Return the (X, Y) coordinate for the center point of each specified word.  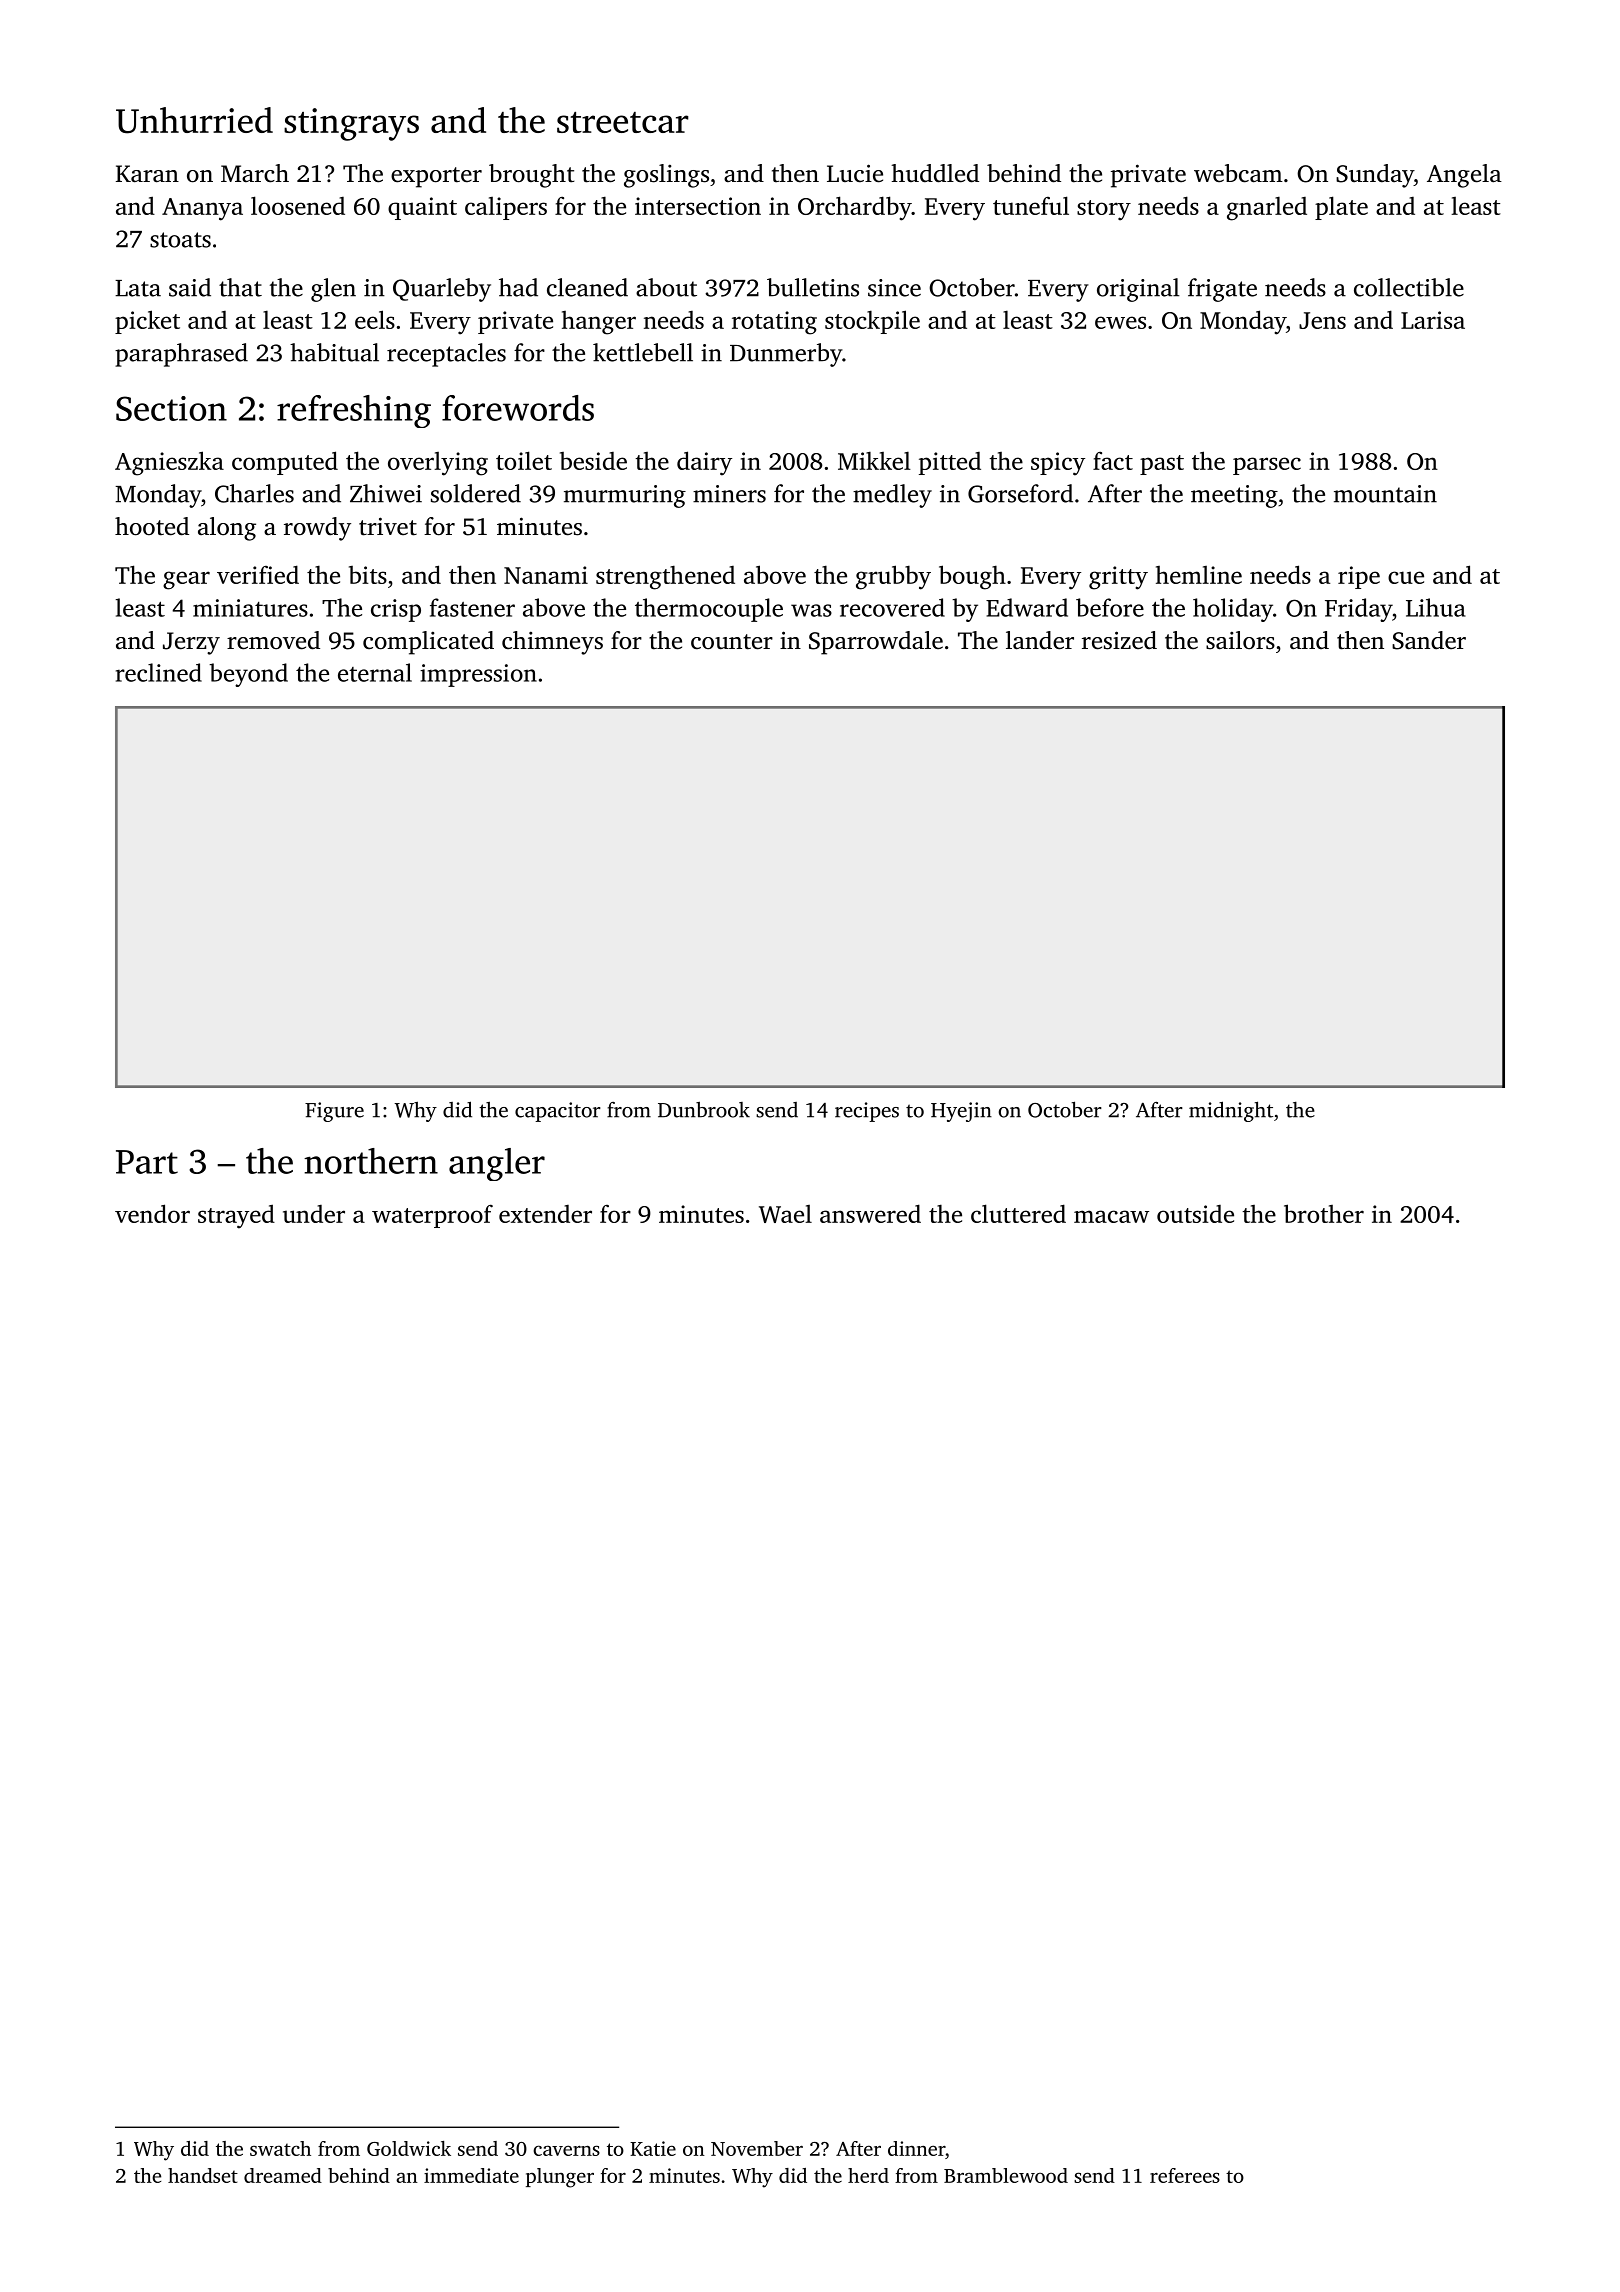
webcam (1238, 173)
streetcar (623, 122)
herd (868, 2175)
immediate (471, 2175)
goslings (666, 176)
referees (1185, 2175)
